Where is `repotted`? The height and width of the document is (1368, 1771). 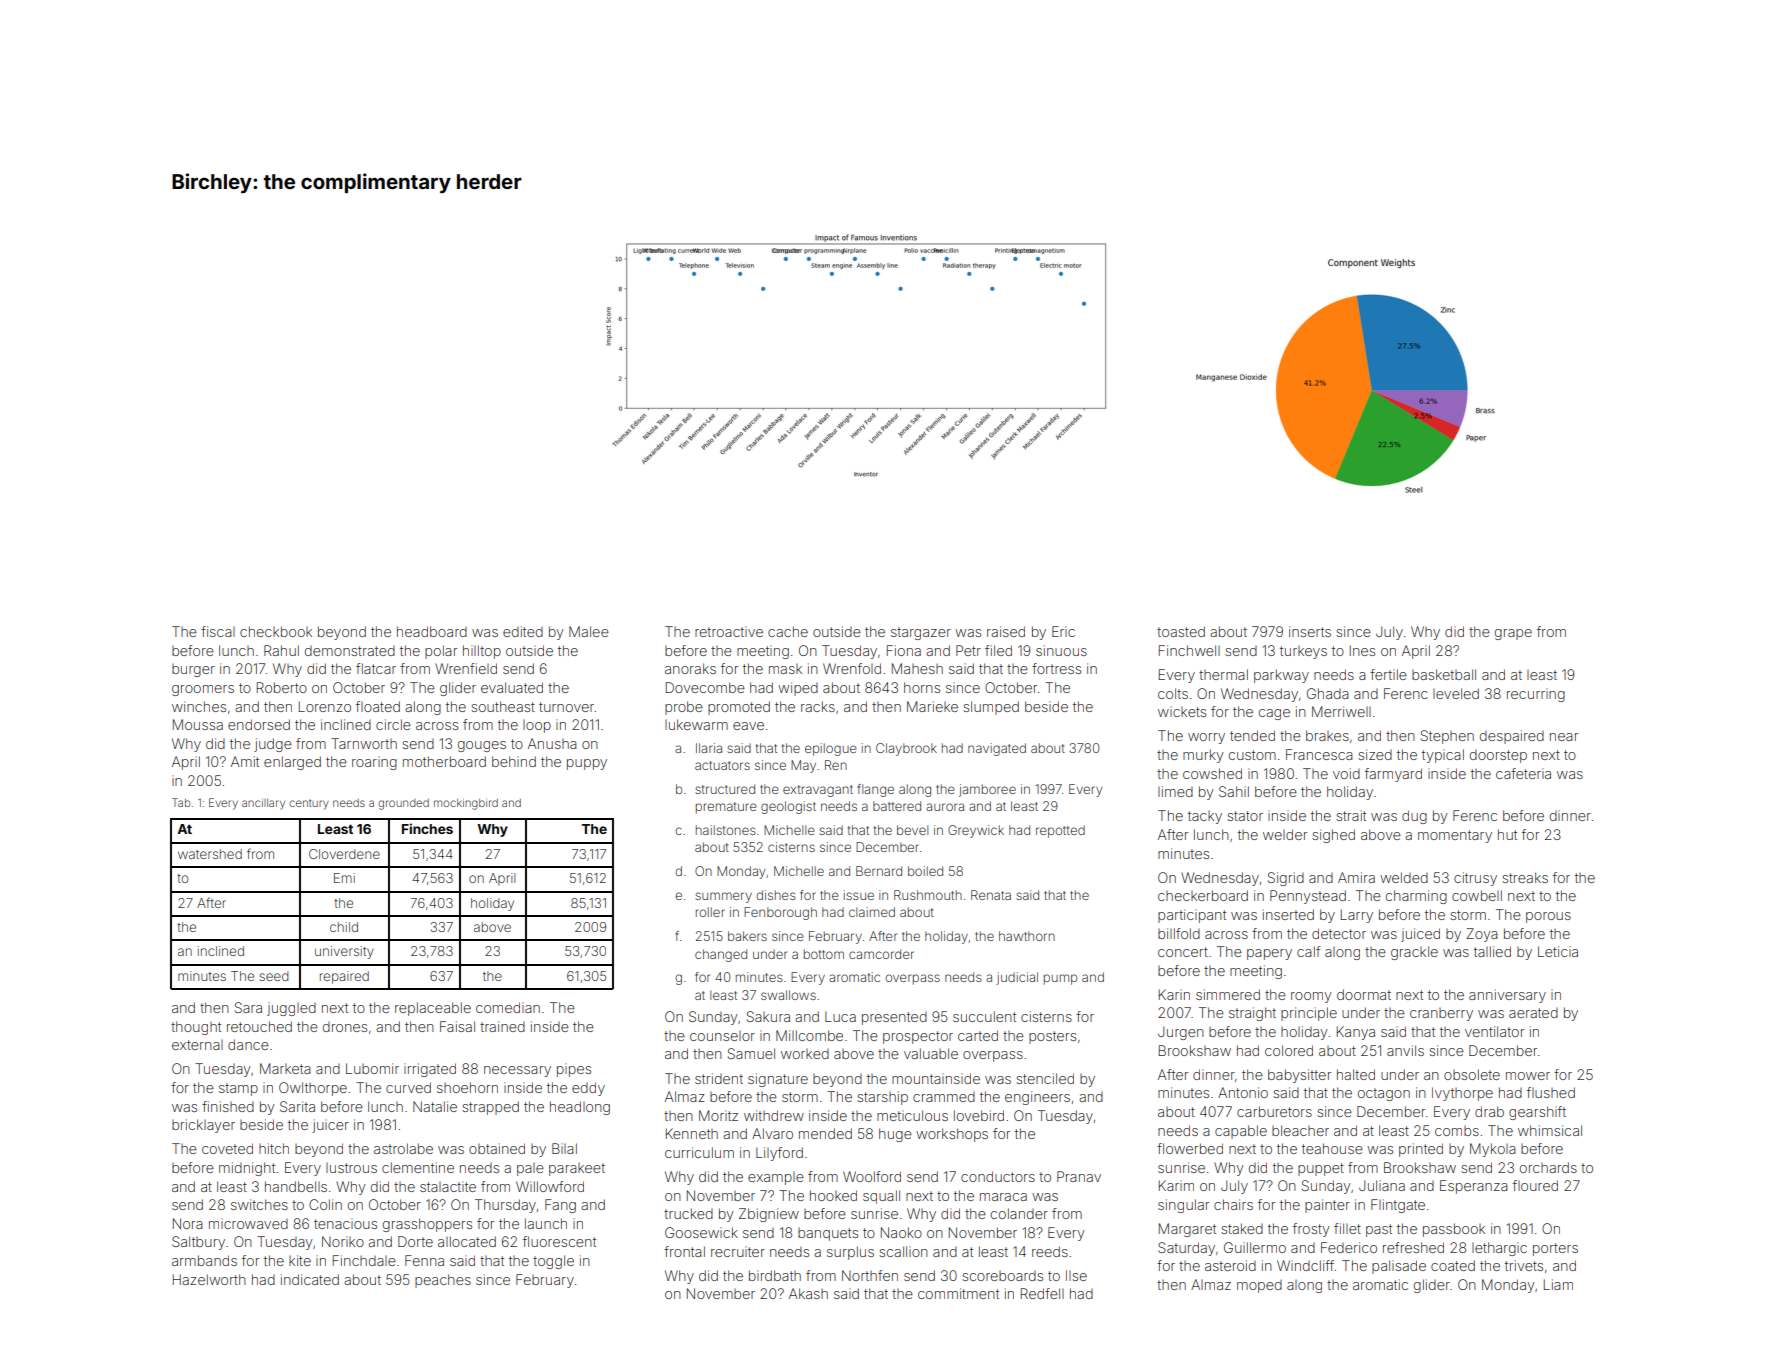 repotted is located at coordinates (1060, 831).
